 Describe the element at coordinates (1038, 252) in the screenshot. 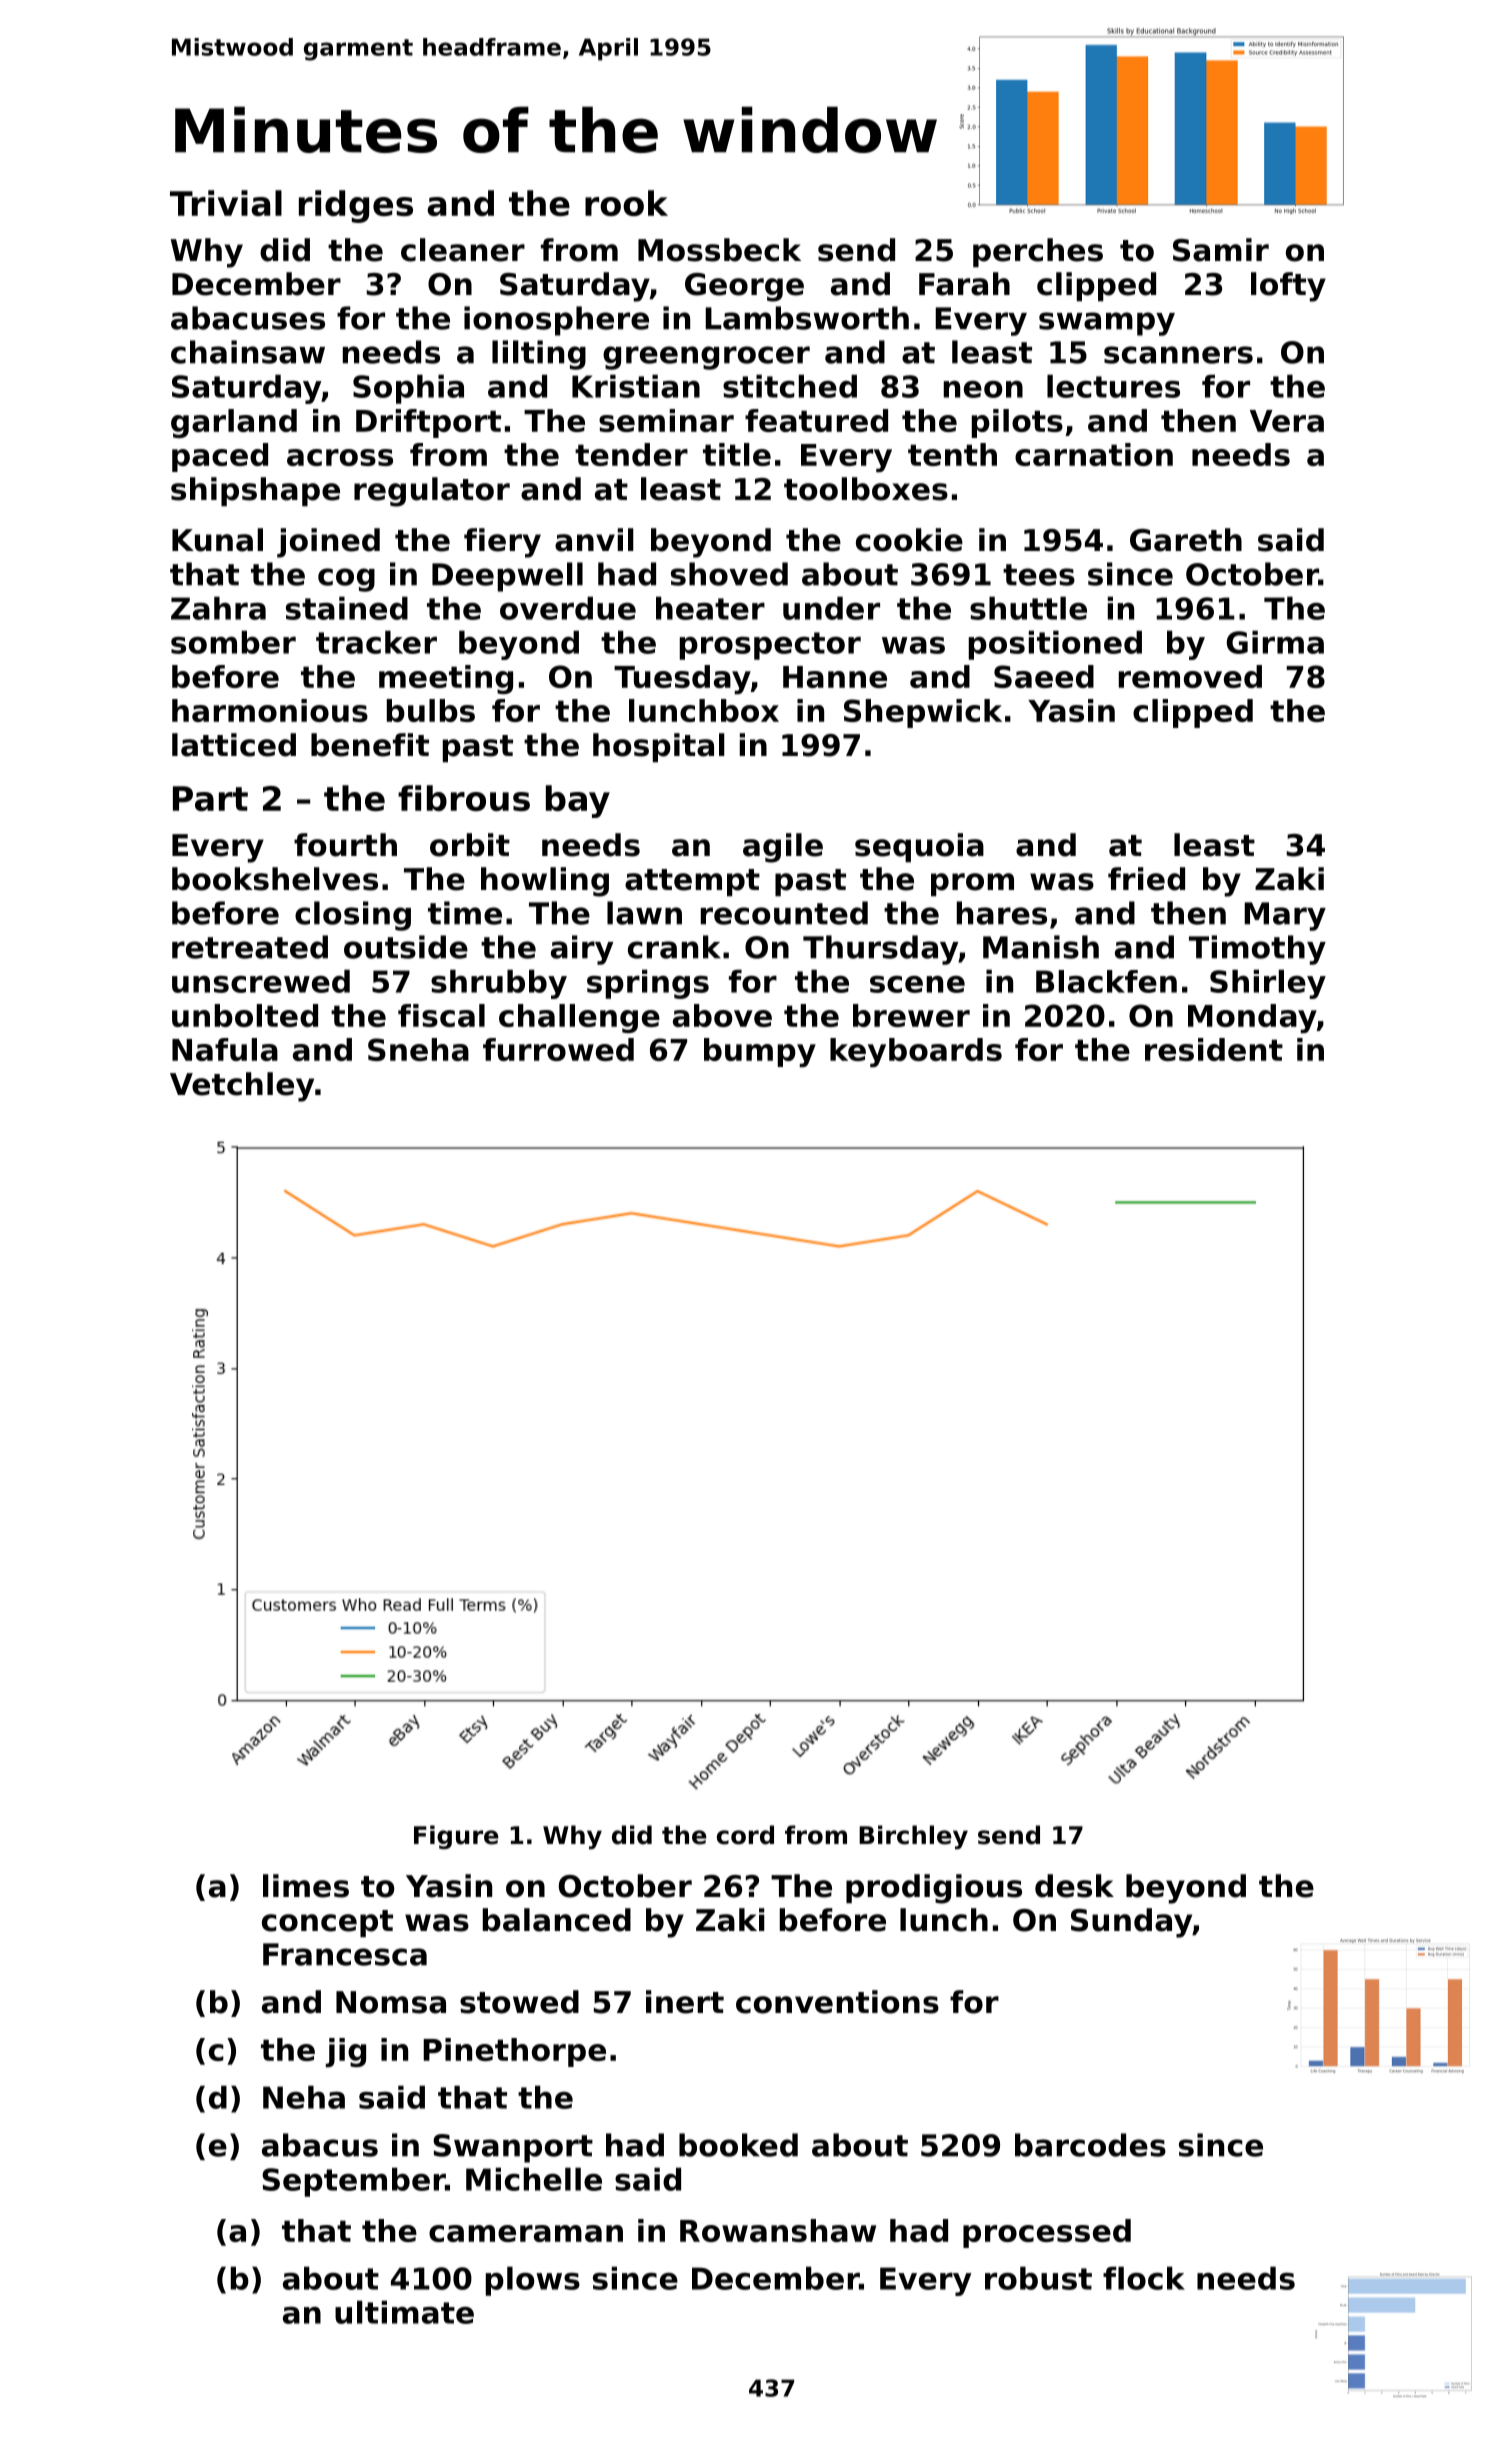

I see `perches` at that location.
